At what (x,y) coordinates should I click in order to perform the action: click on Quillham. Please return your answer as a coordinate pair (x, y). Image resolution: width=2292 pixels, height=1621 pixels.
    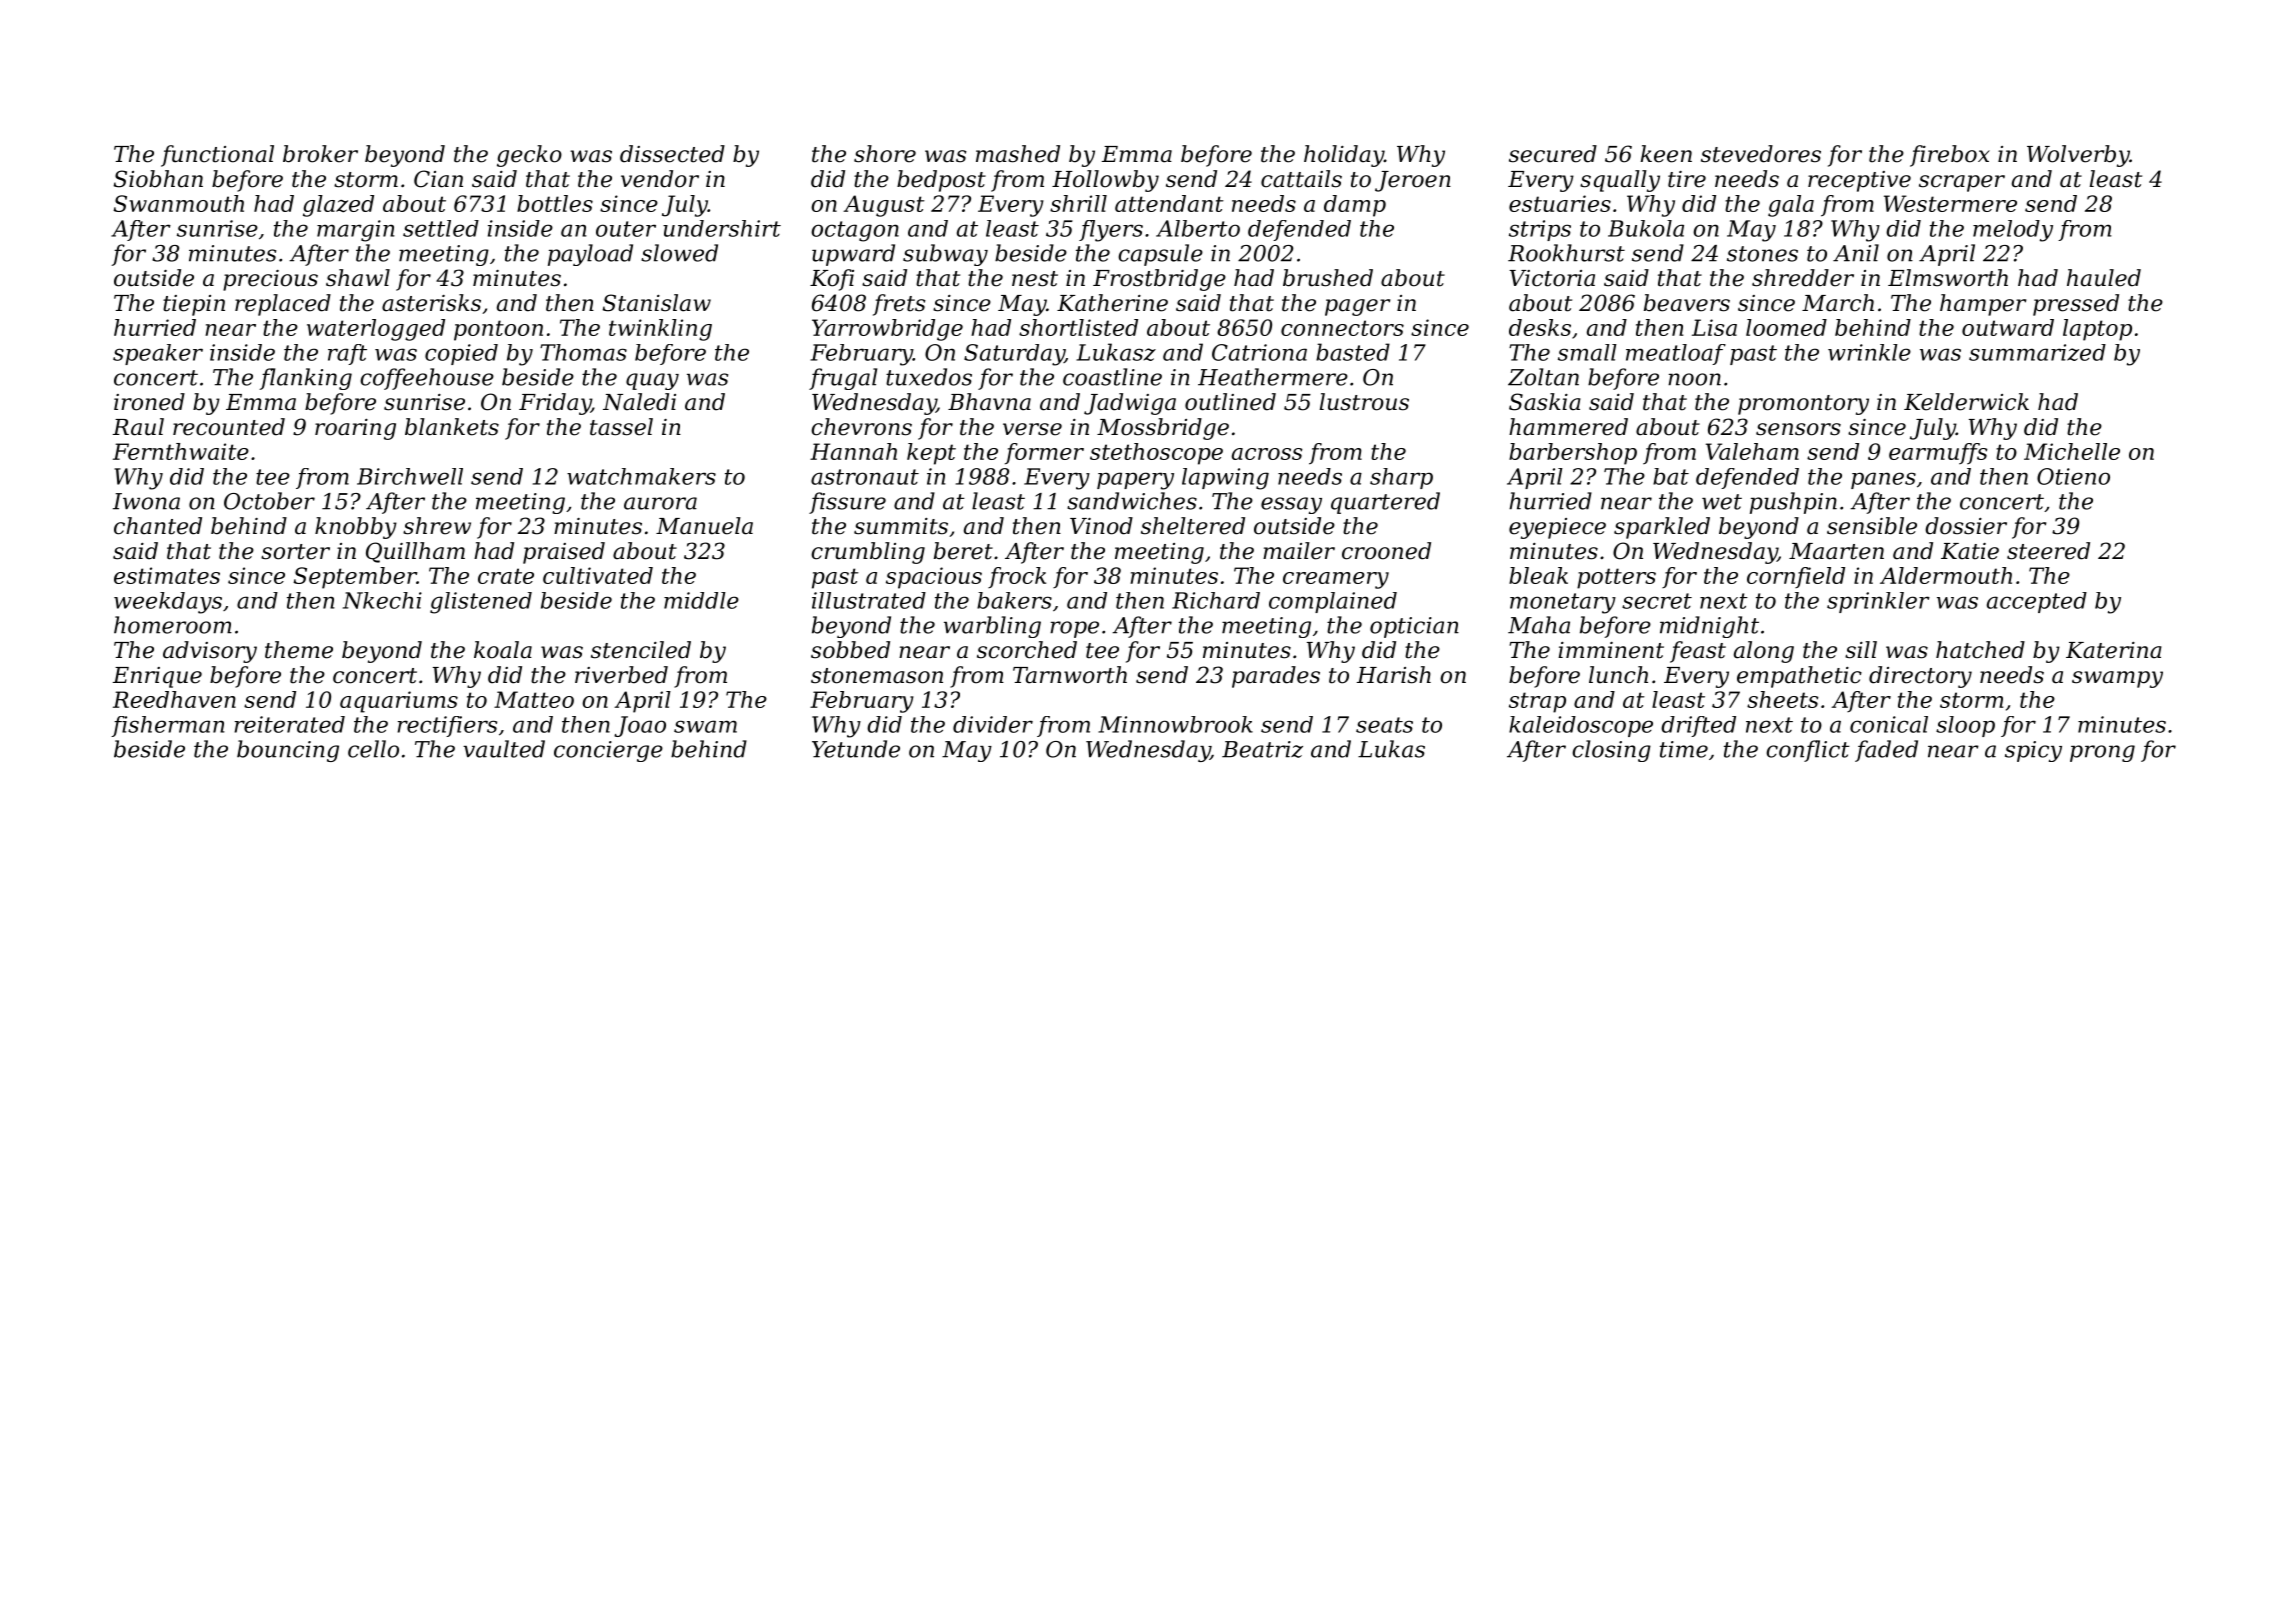
    Looking at the image, I should click on (415, 552).
